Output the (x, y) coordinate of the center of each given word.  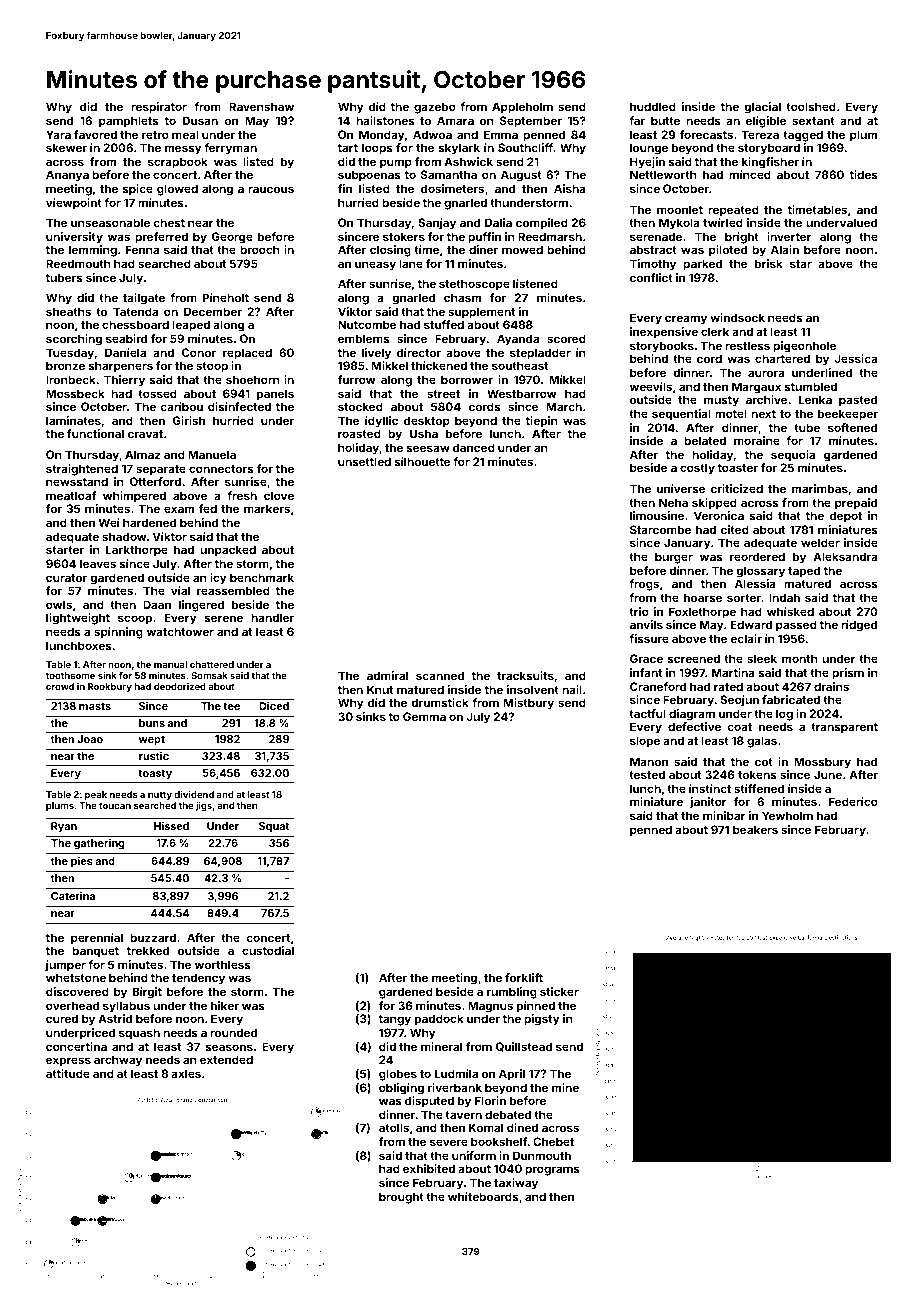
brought (401, 1198)
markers (267, 508)
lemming (93, 251)
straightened (82, 470)
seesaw (428, 448)
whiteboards (483, 1196)
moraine (757, 440)
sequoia (793, 456)
